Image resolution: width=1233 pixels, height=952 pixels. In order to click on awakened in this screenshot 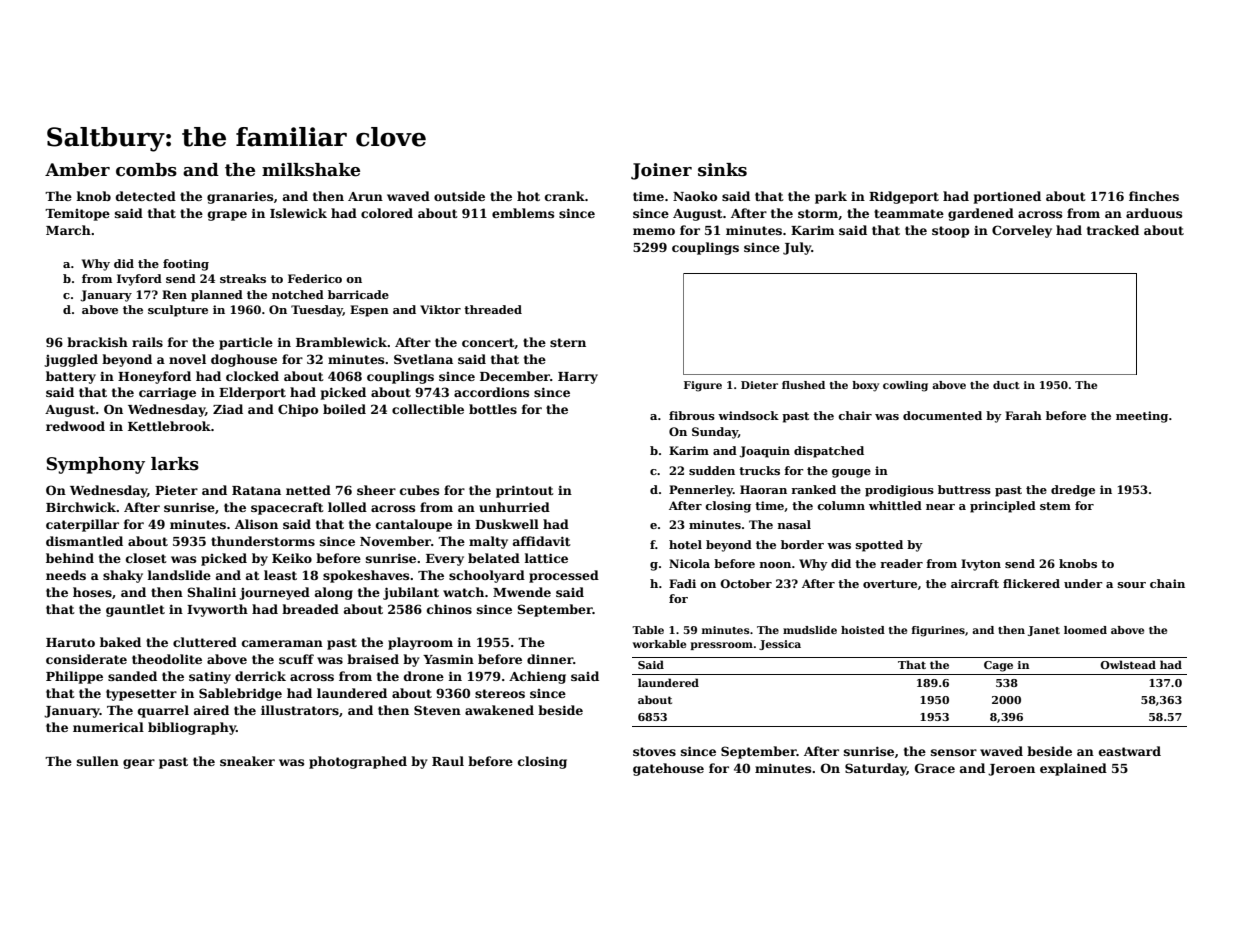, I will do `click(499, 710)`.
